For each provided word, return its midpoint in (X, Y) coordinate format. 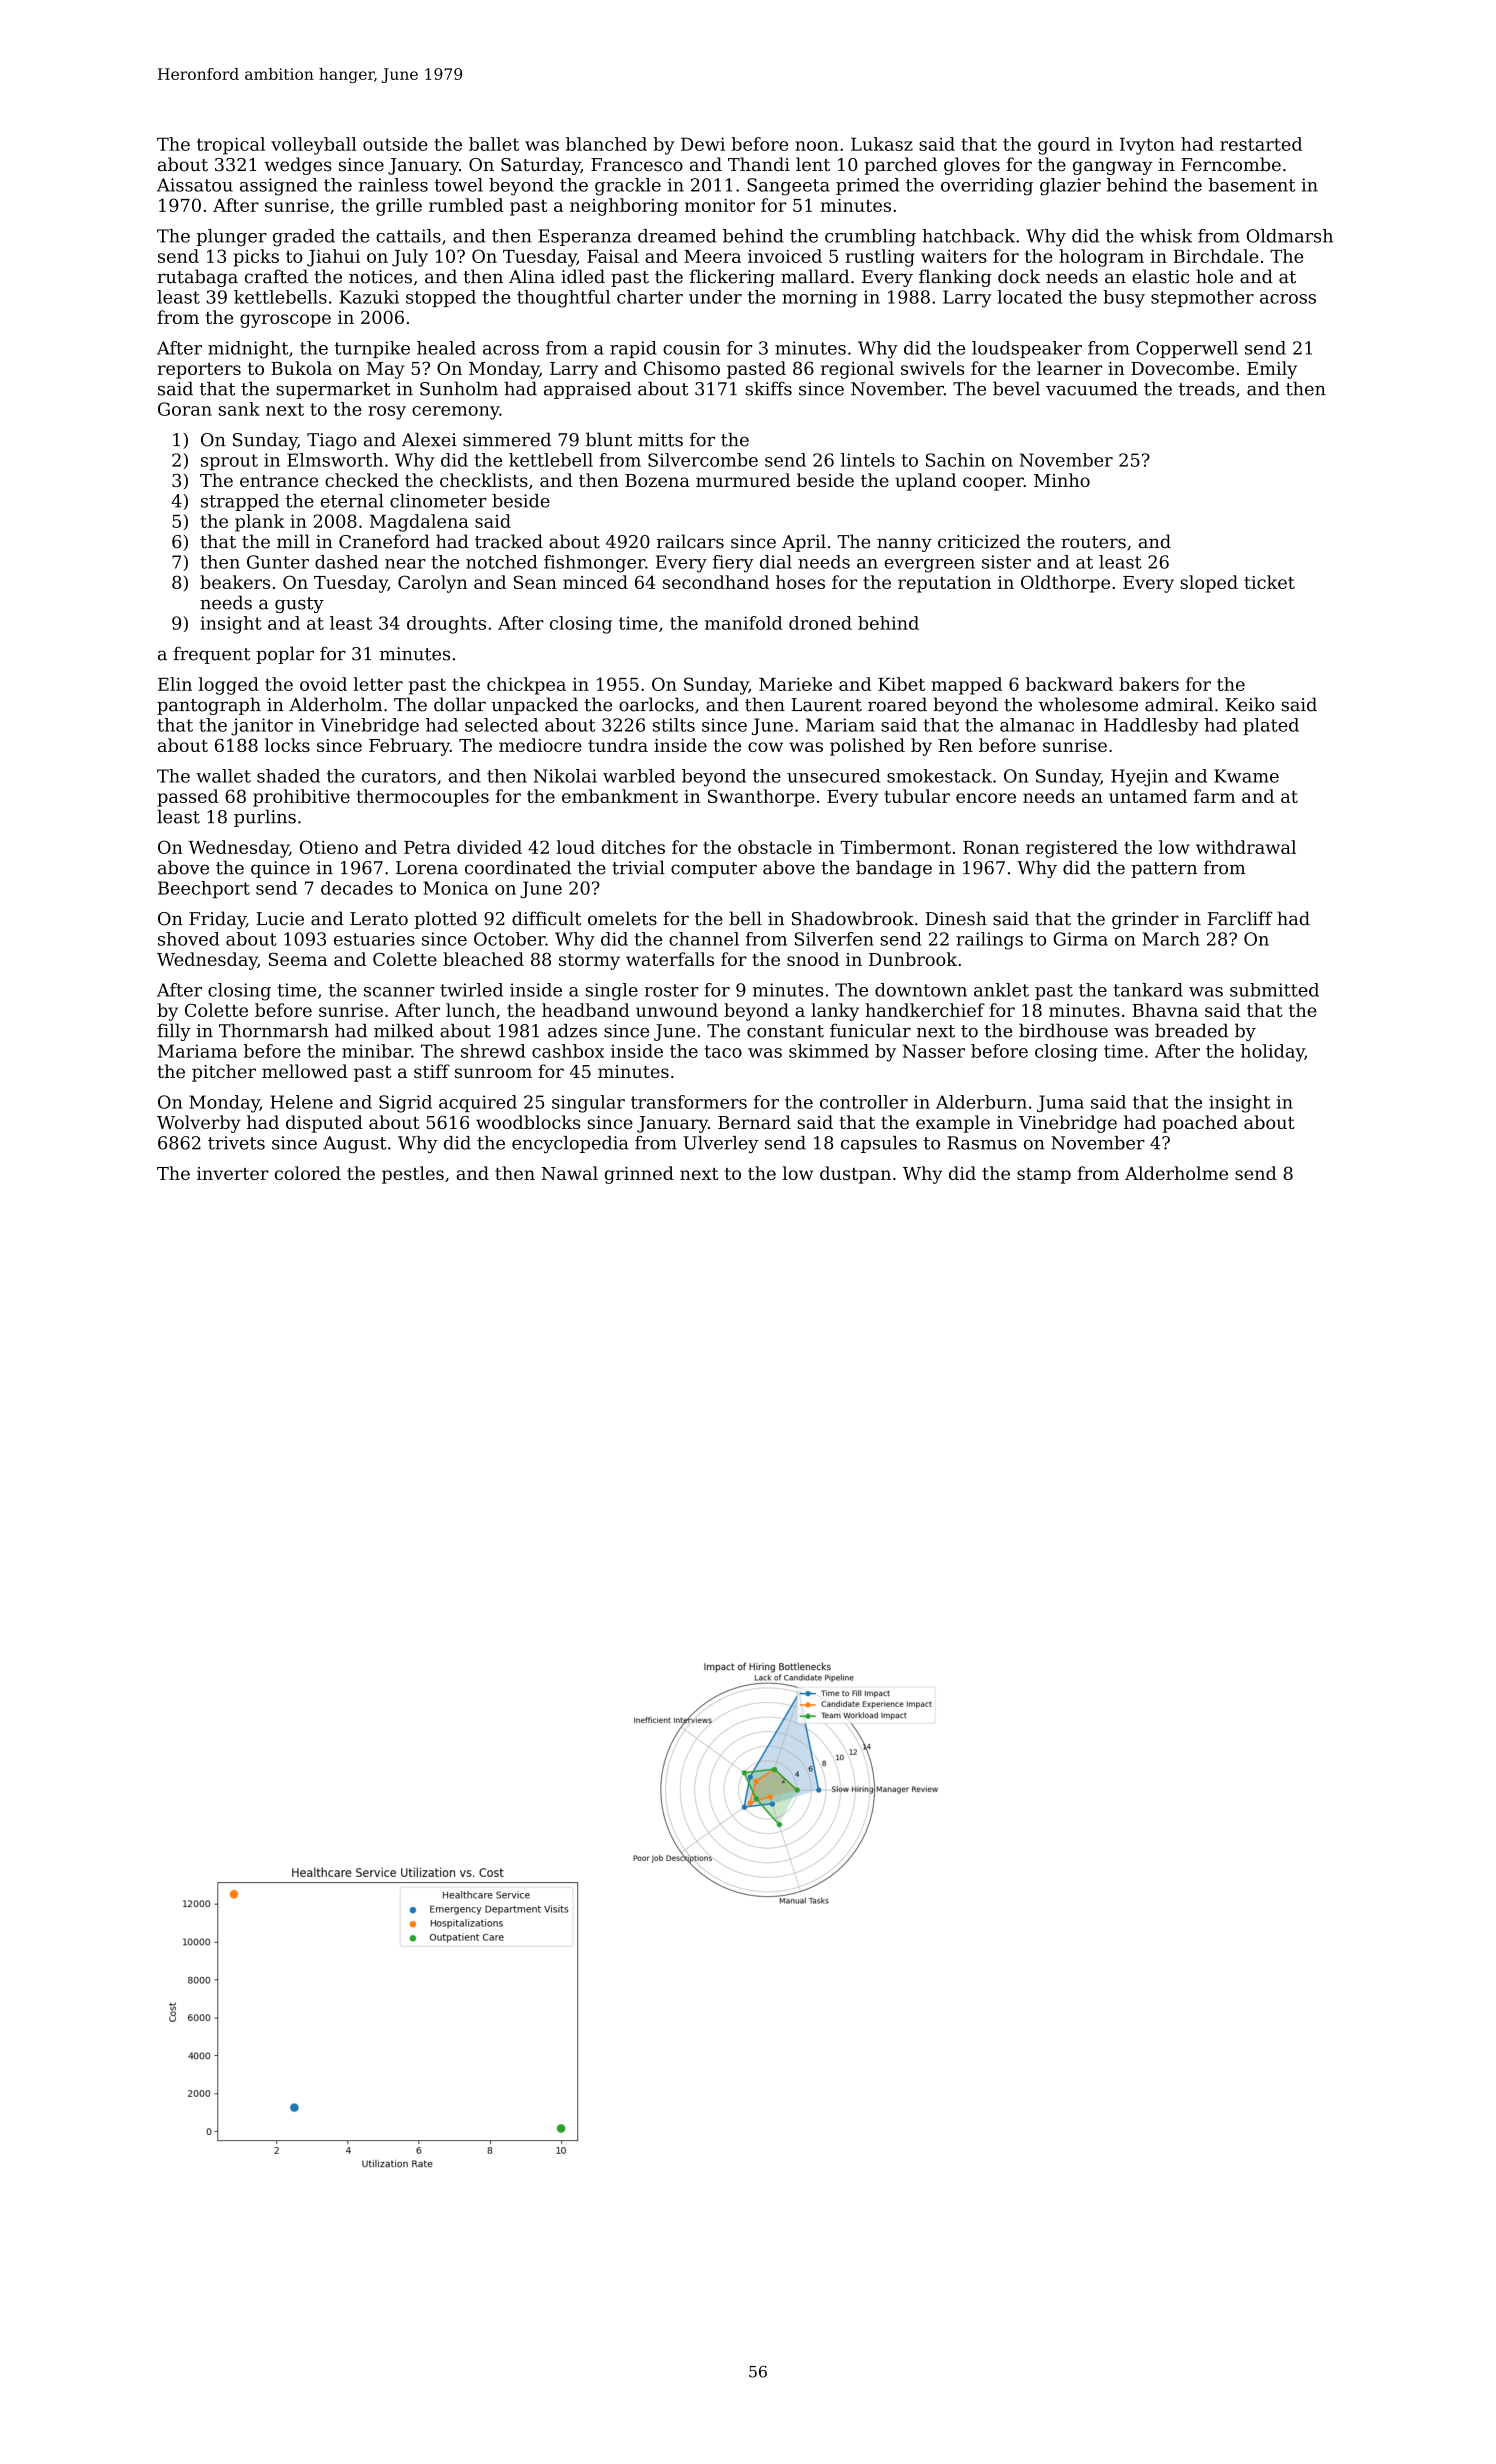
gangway (1112, 168)
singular (588, 1104)
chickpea (526, 686)
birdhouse (1063, 1030)
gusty (299, 605)
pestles (413, 1175)
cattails (408, 236)
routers (1093, 542)
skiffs (769, 388)
